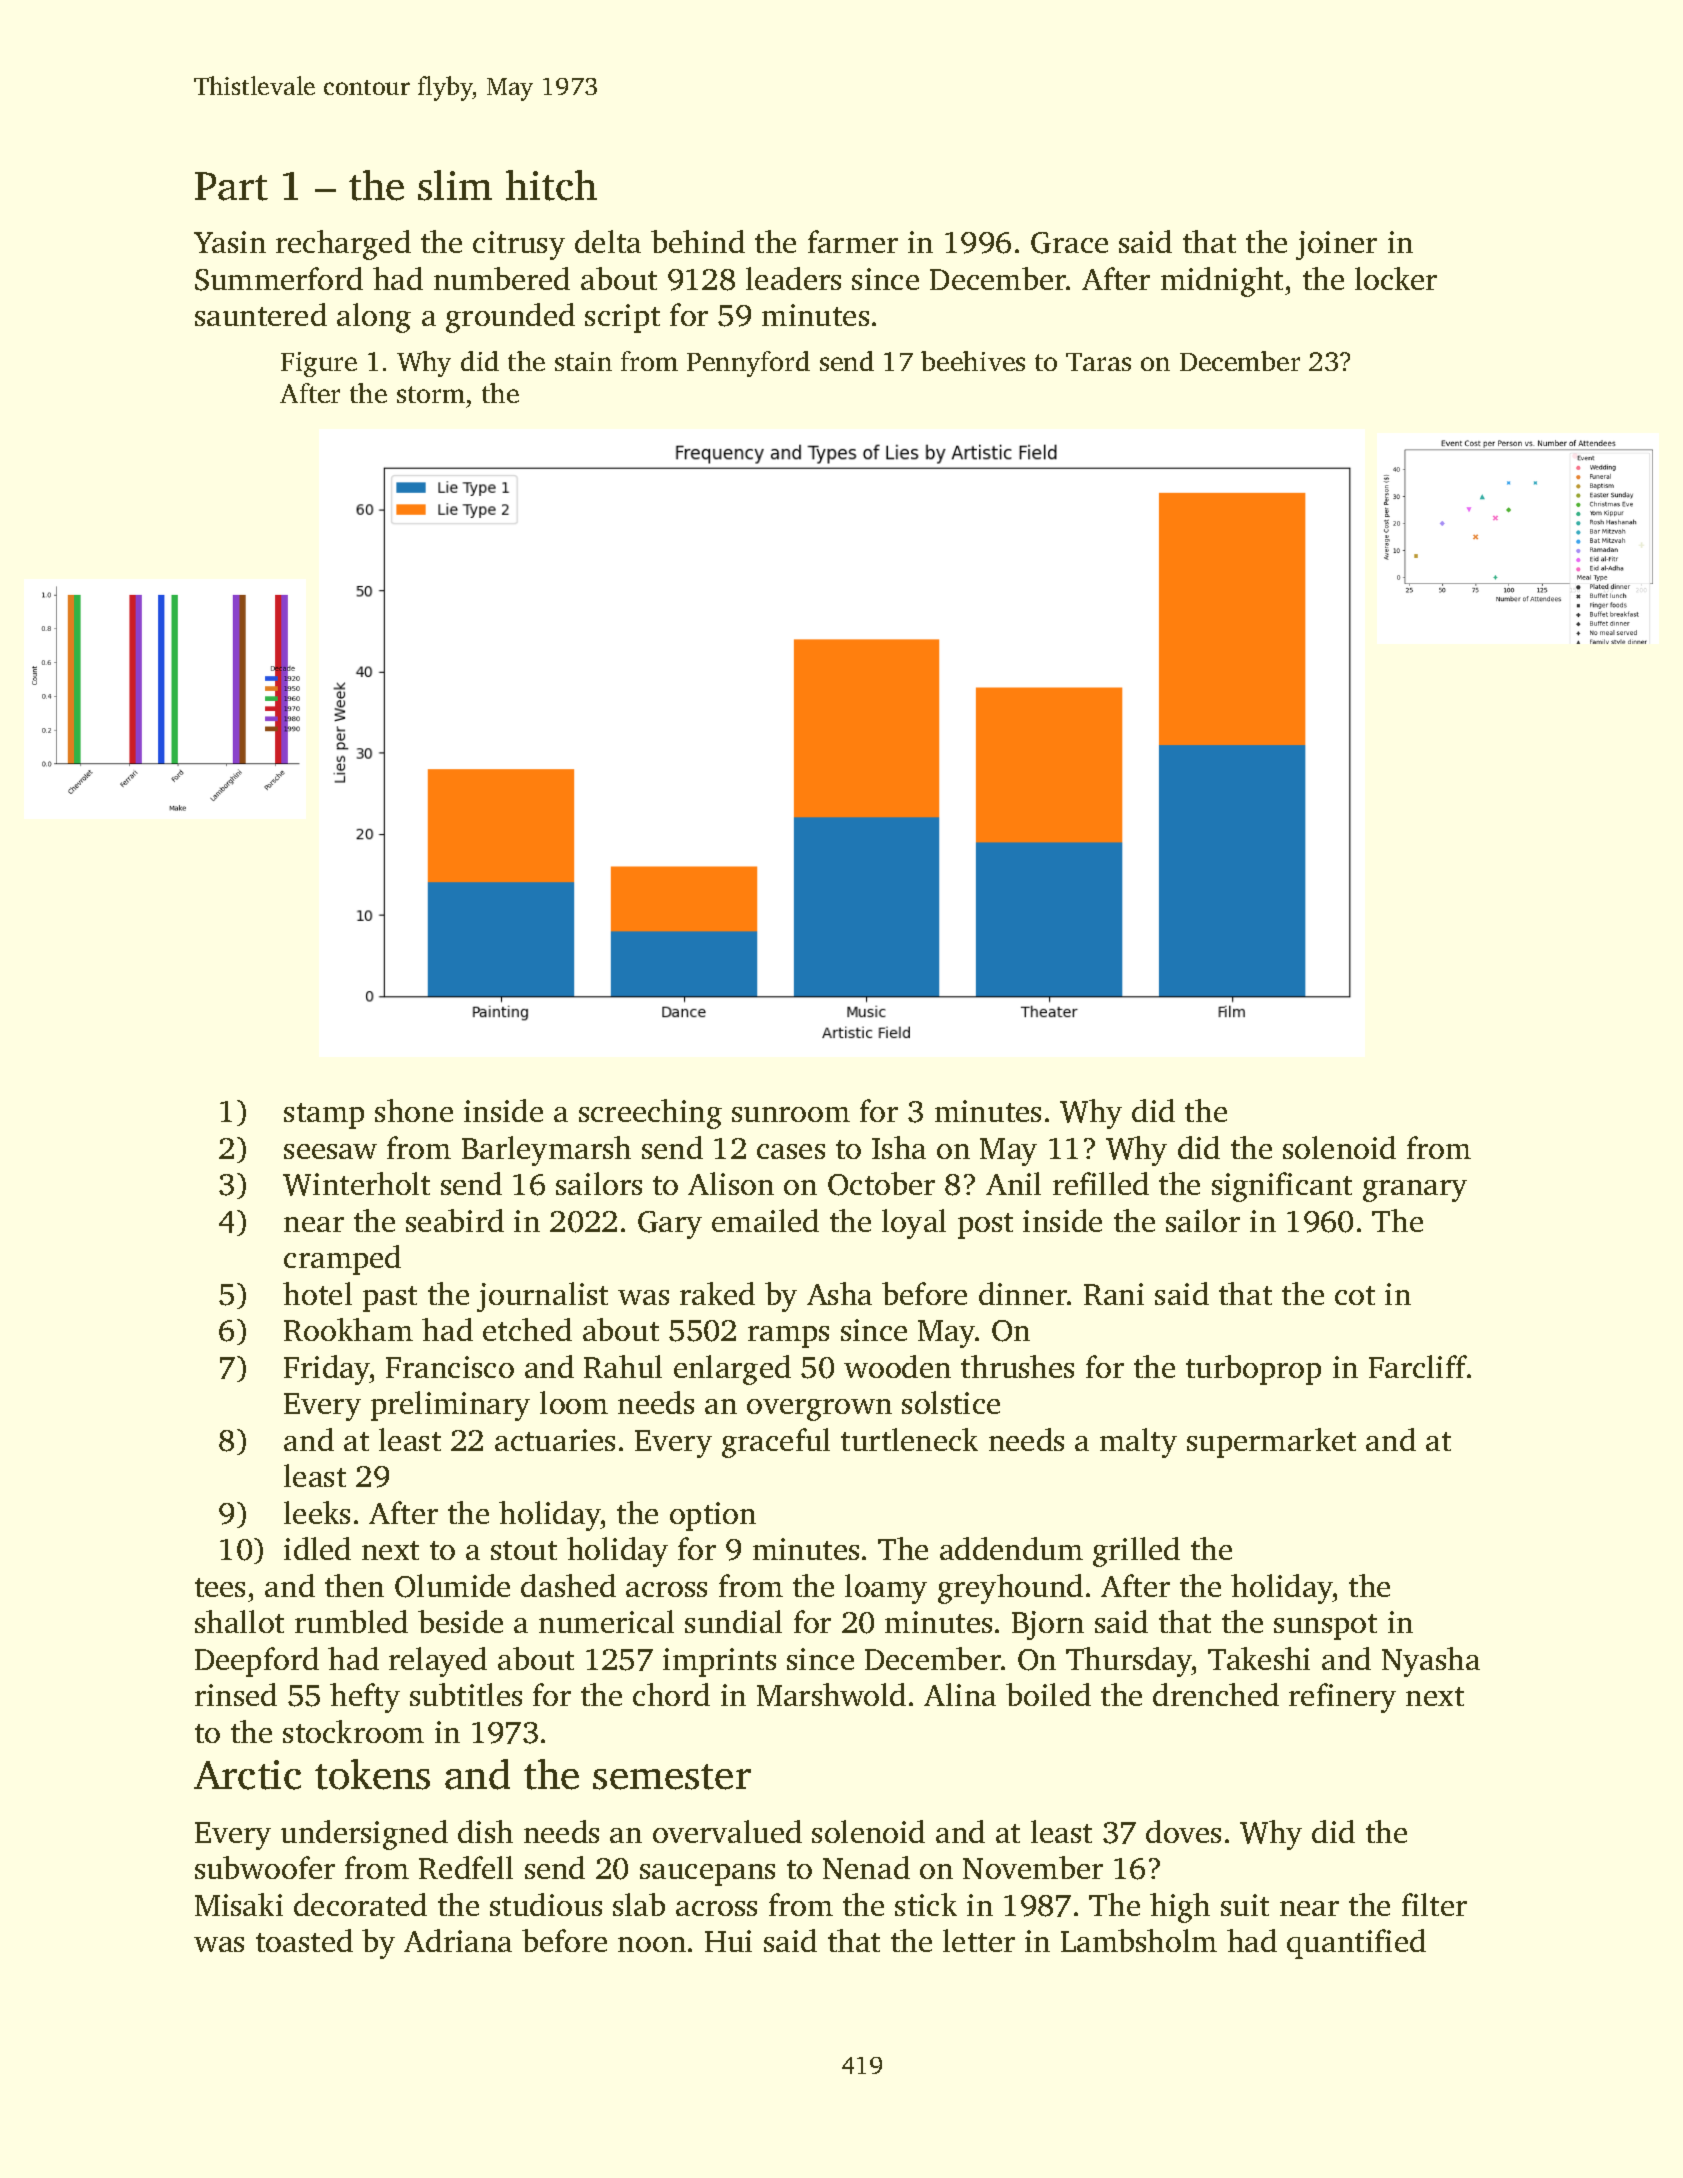 The height and width of the page is (2178, 1683). Describe the element at coordinates (261, 314) in the page. I see `sauntered` at that location.
